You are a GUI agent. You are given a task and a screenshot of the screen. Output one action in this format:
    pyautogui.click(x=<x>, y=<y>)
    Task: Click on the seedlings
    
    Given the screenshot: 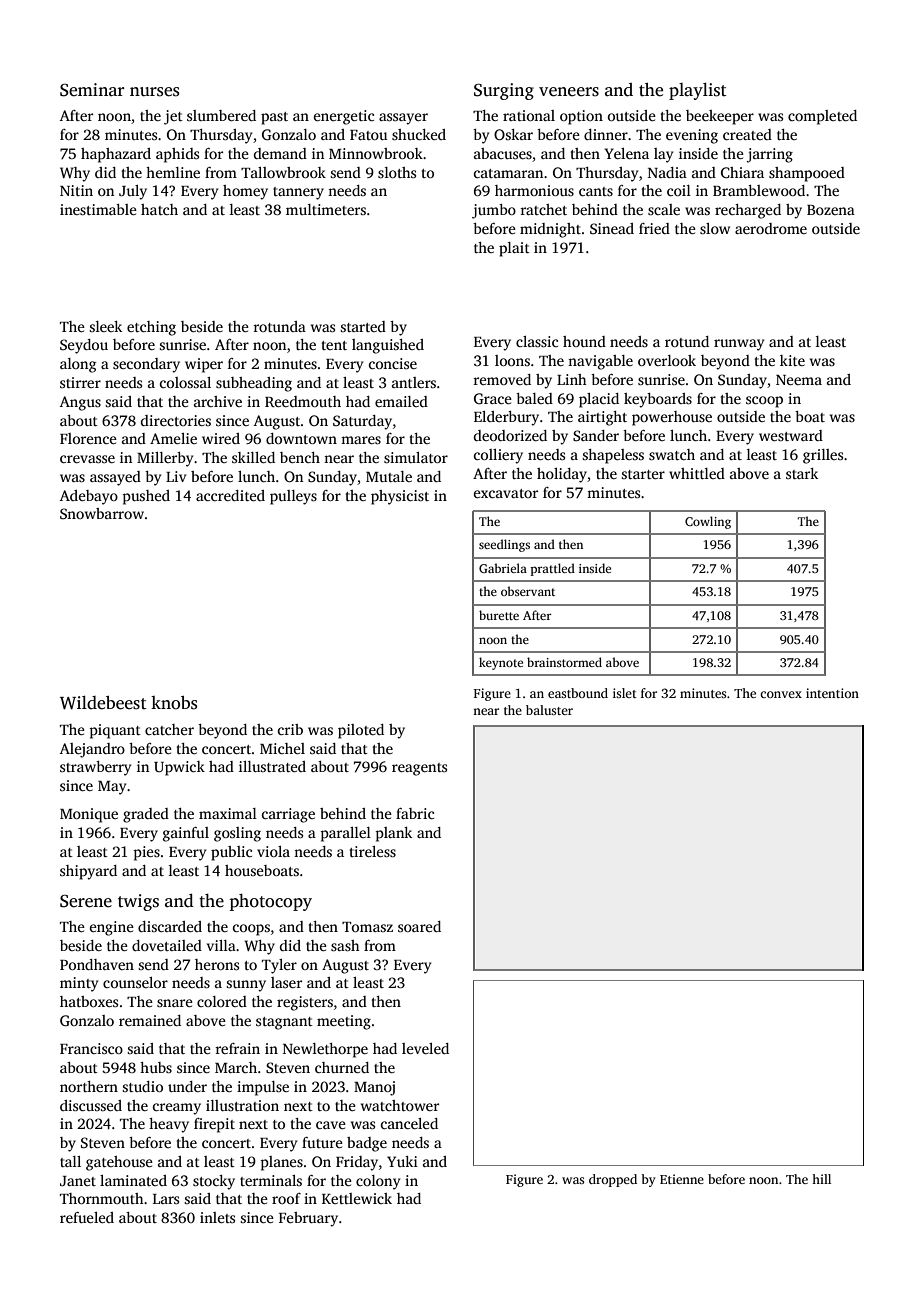 What is the action you would take?
    pyautogui.click(x=504, y=545)
